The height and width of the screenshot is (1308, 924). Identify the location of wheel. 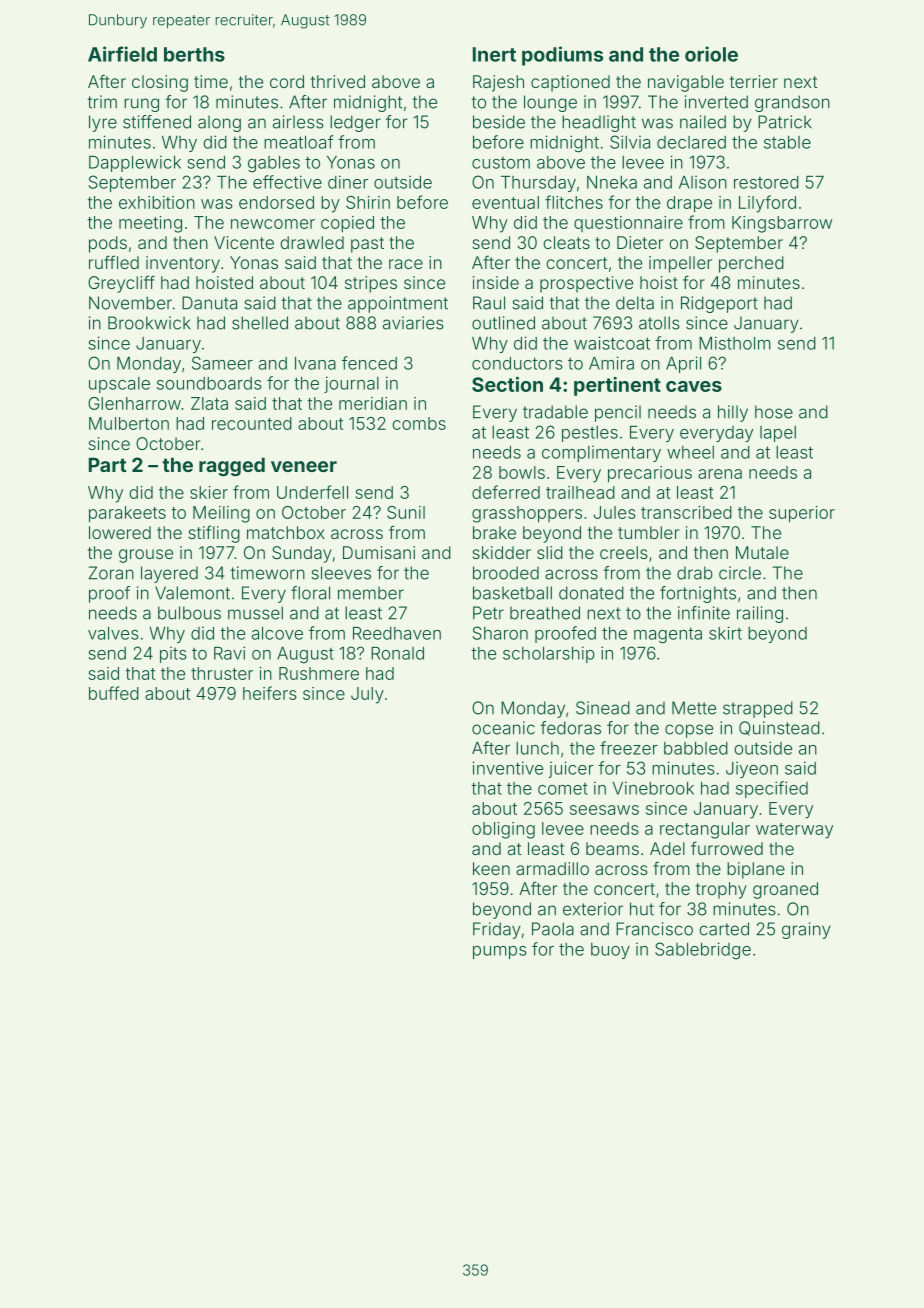
(690, 452).
